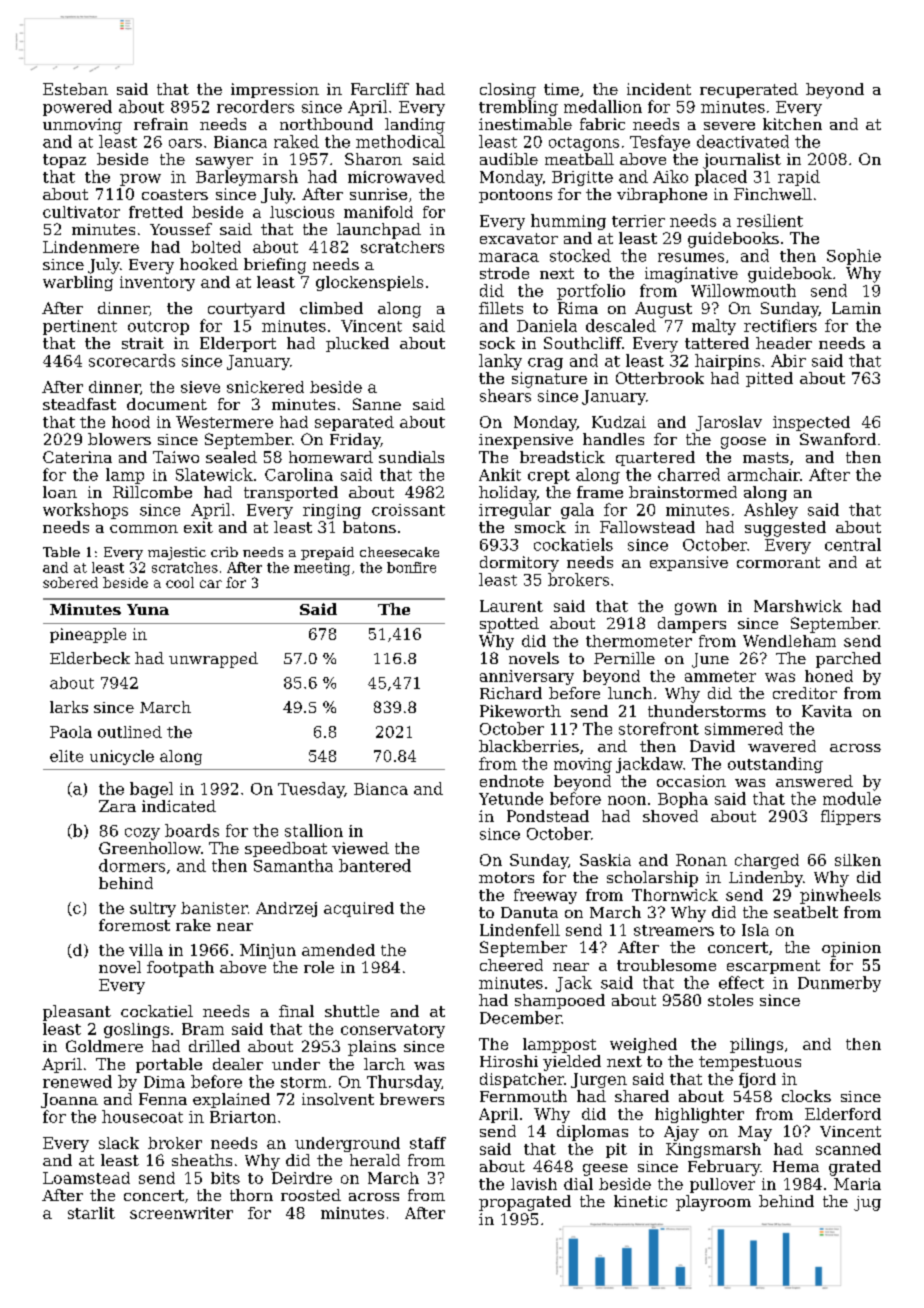 The width and height of the document is (924, 1308). What do you see at coordinates (75, 89) in the document?
I see `Esteban` at bounding box center [75, 89].
